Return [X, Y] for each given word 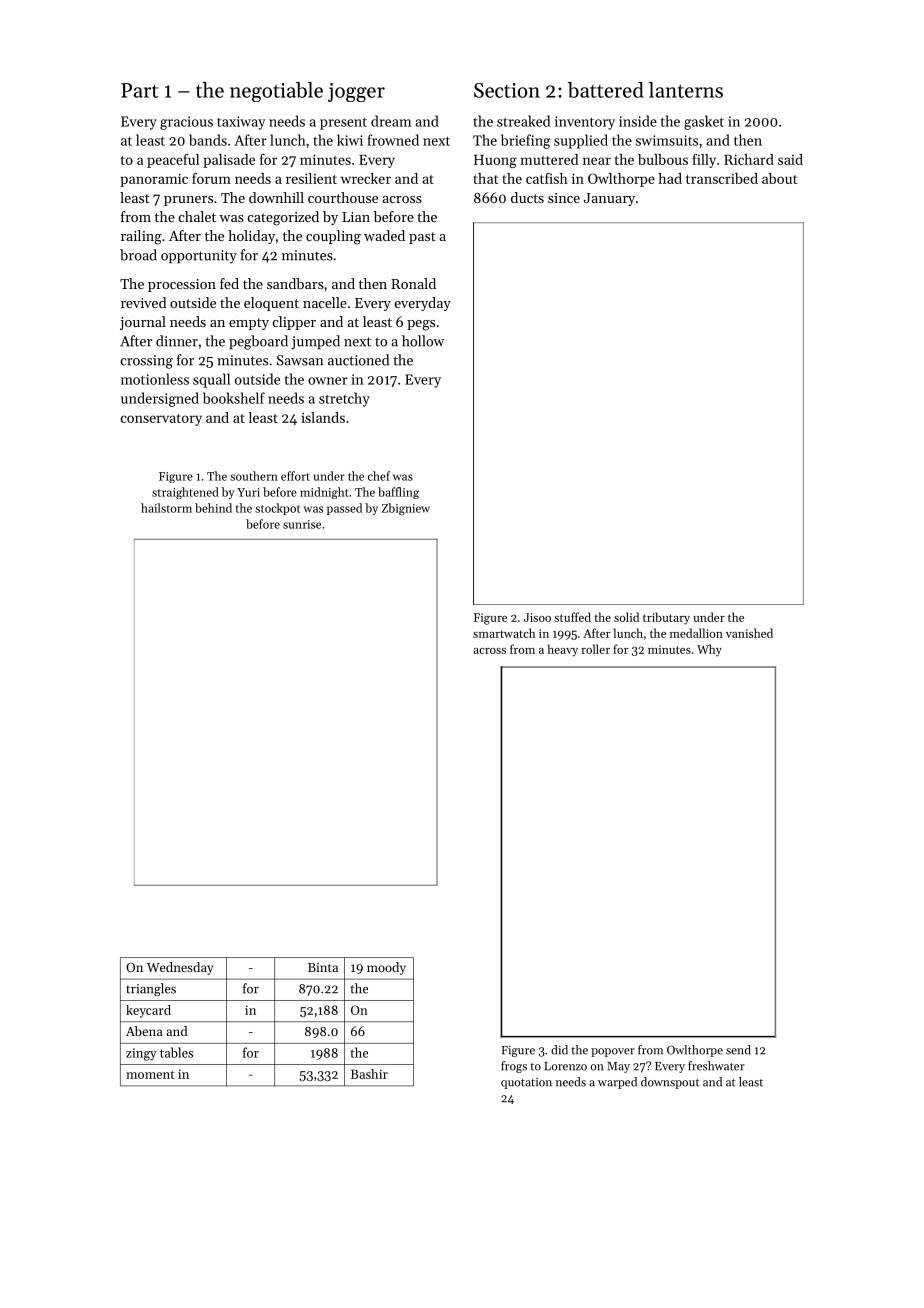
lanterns [686, 90]
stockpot [277, 509]
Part [139, 90]
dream [391, 121]
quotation [526, 1083]
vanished [749, 633]
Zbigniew [406, 509]
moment [150, 1075]
